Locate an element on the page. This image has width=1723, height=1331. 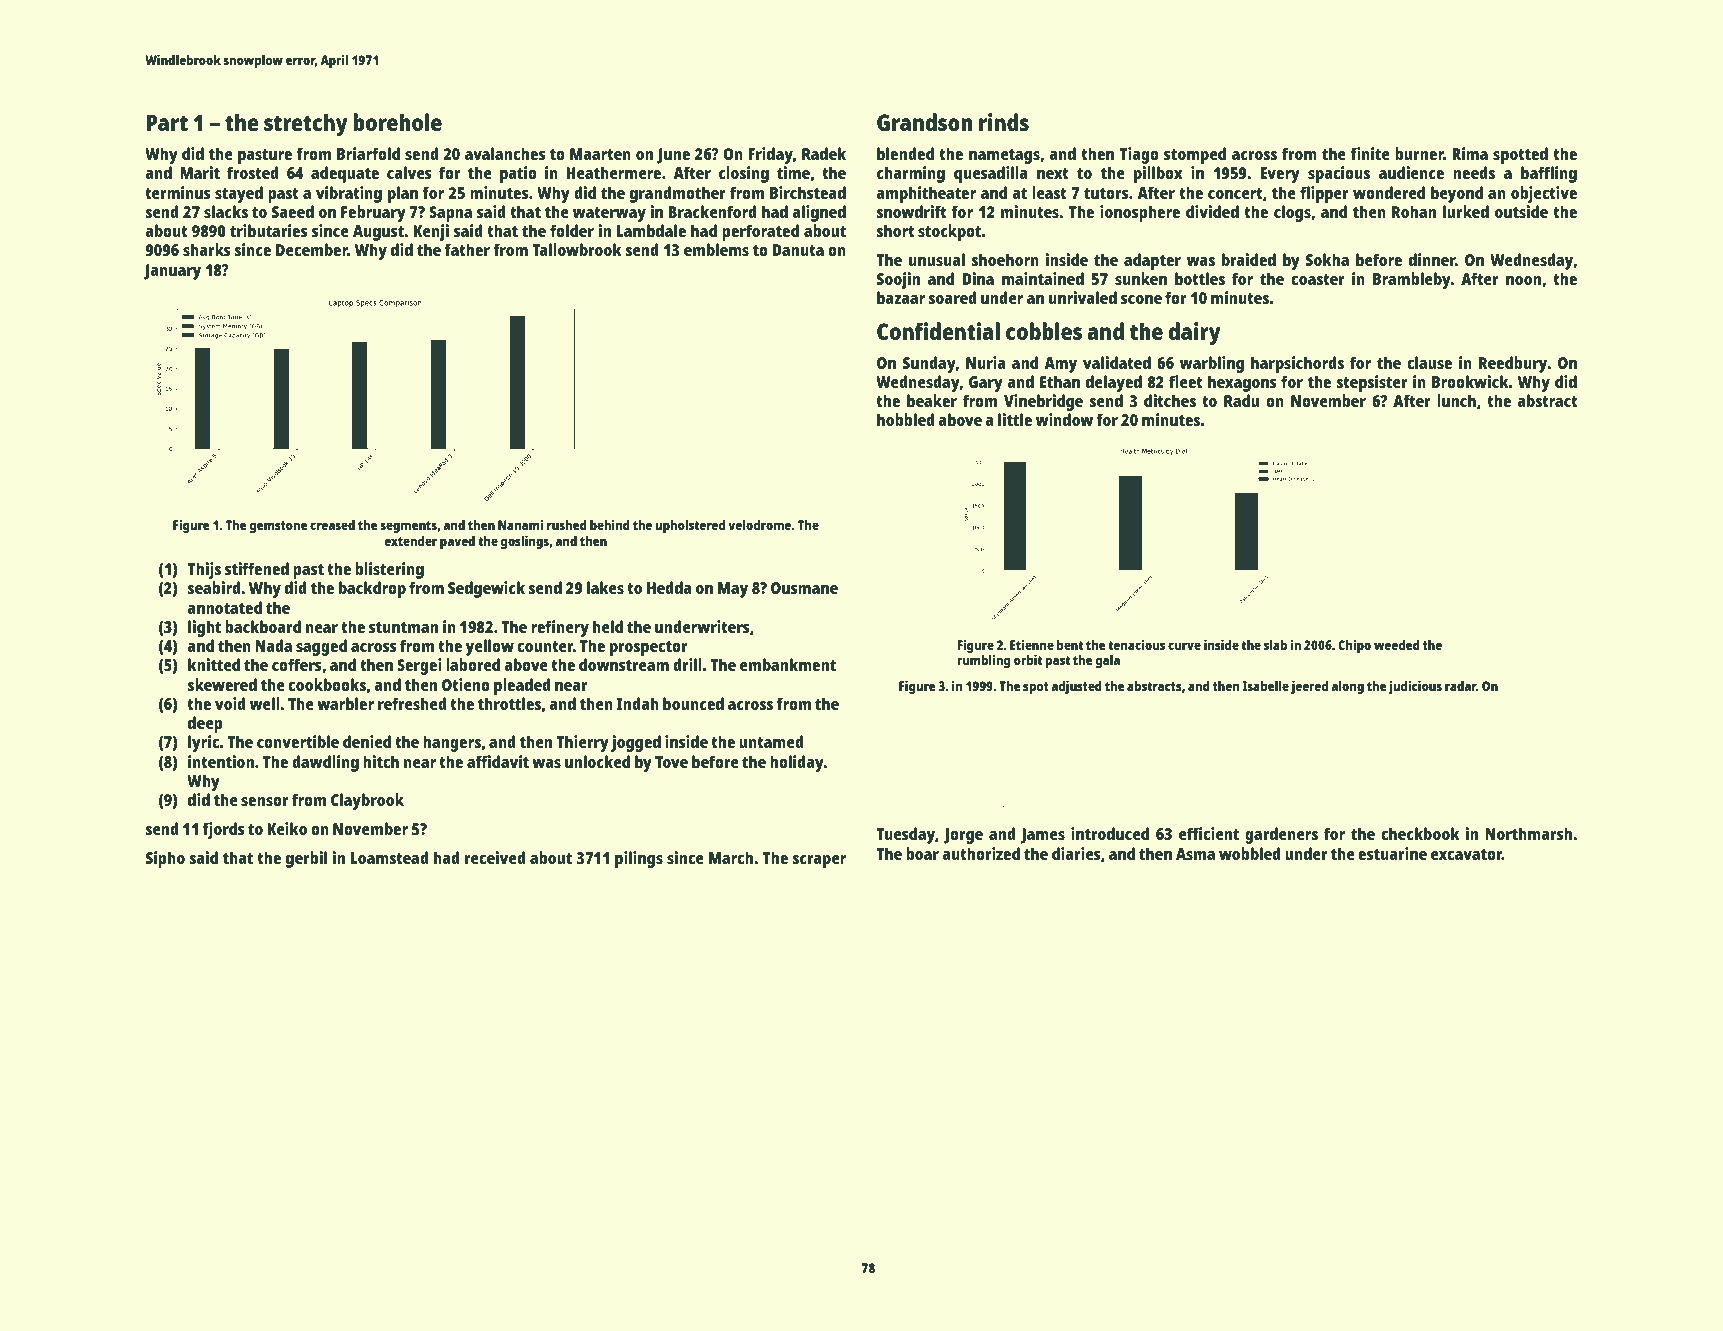
hitch is located at coordinates (381, 761).
